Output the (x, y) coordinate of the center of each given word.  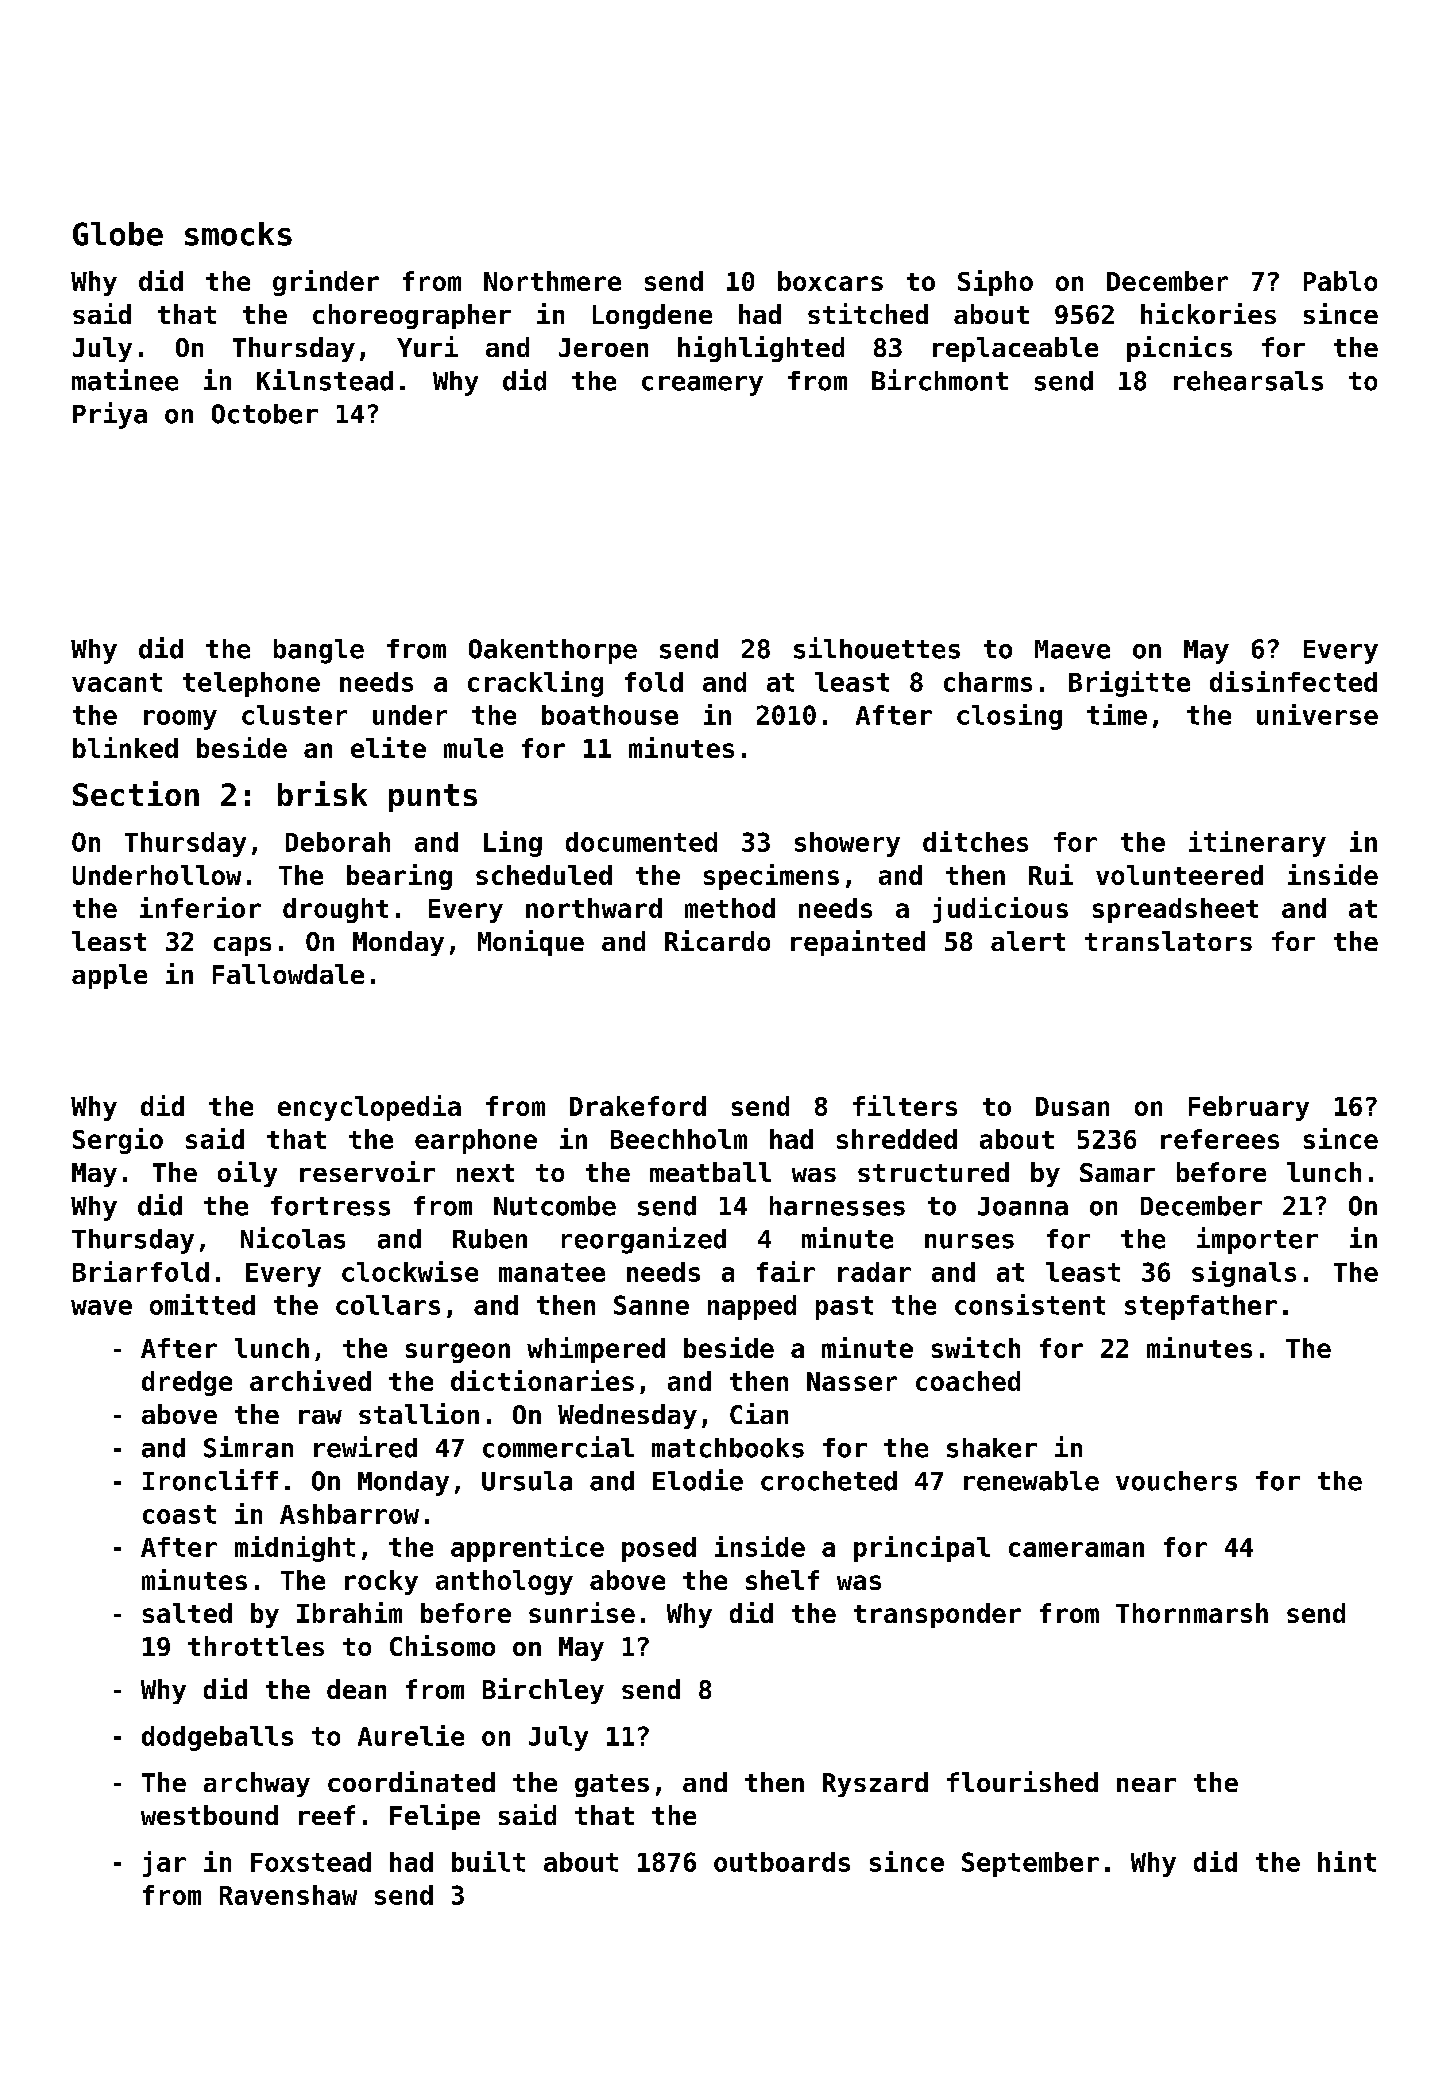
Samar (1117, 1172)
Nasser (852, 1381)
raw (320, 1417)
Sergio (118, 1141)
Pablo (1340, 281)
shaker (992, 1448)
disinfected (1293, 681)
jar (164, 1864)
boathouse (610, 715)
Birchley (543, 1691)
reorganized (644, 1240)
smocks (238, 234)
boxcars (830, 281)
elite (388, 747)
